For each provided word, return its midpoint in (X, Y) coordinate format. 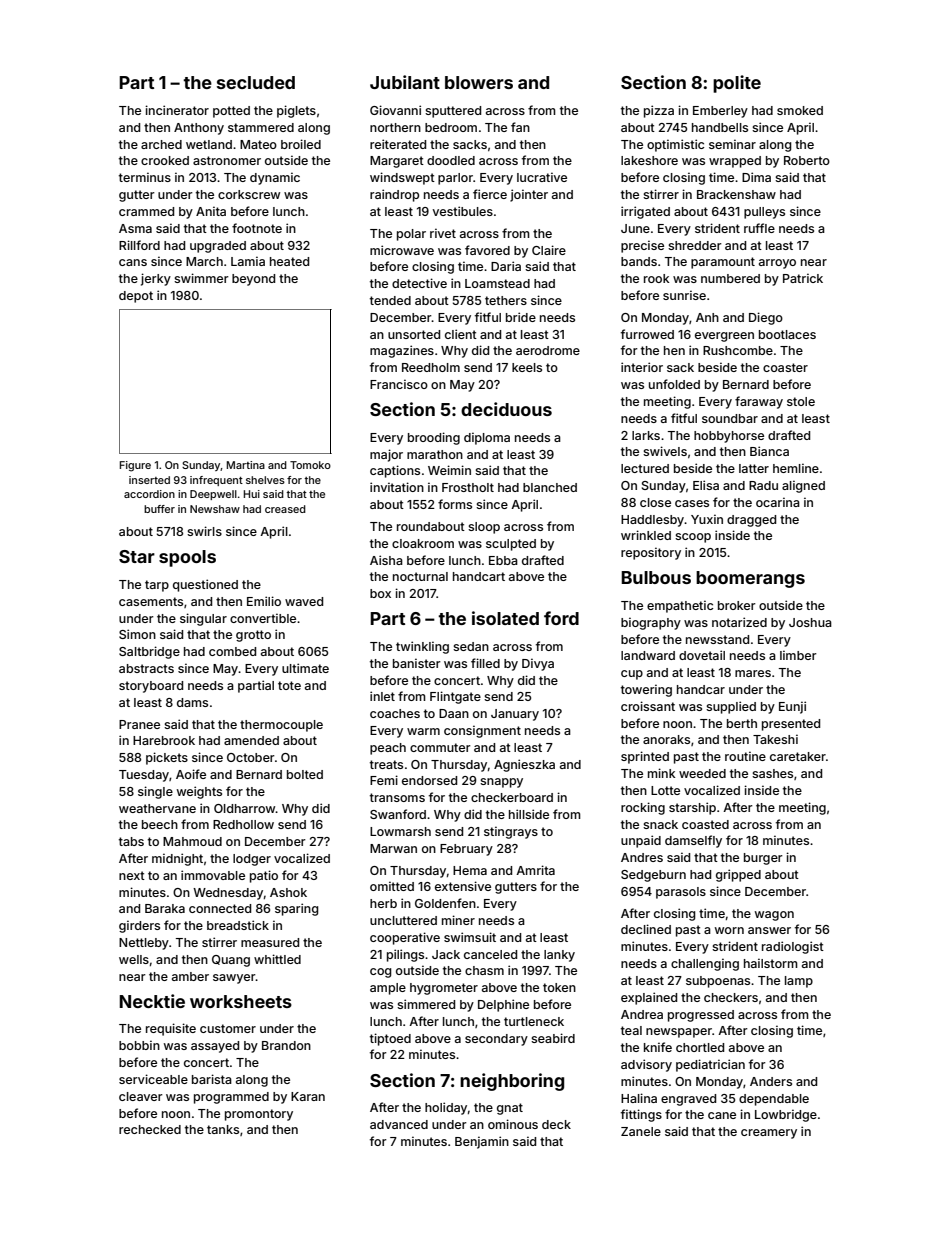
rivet (443, 233)
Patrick (803, 278)
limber (798, 655)
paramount (723, 263)
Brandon (286, 1045)
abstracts (146, 668)
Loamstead (497, 283)
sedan (471, 646)
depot (136, 297)
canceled (490, 954)
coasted (705, 824)
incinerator (177, 110)
